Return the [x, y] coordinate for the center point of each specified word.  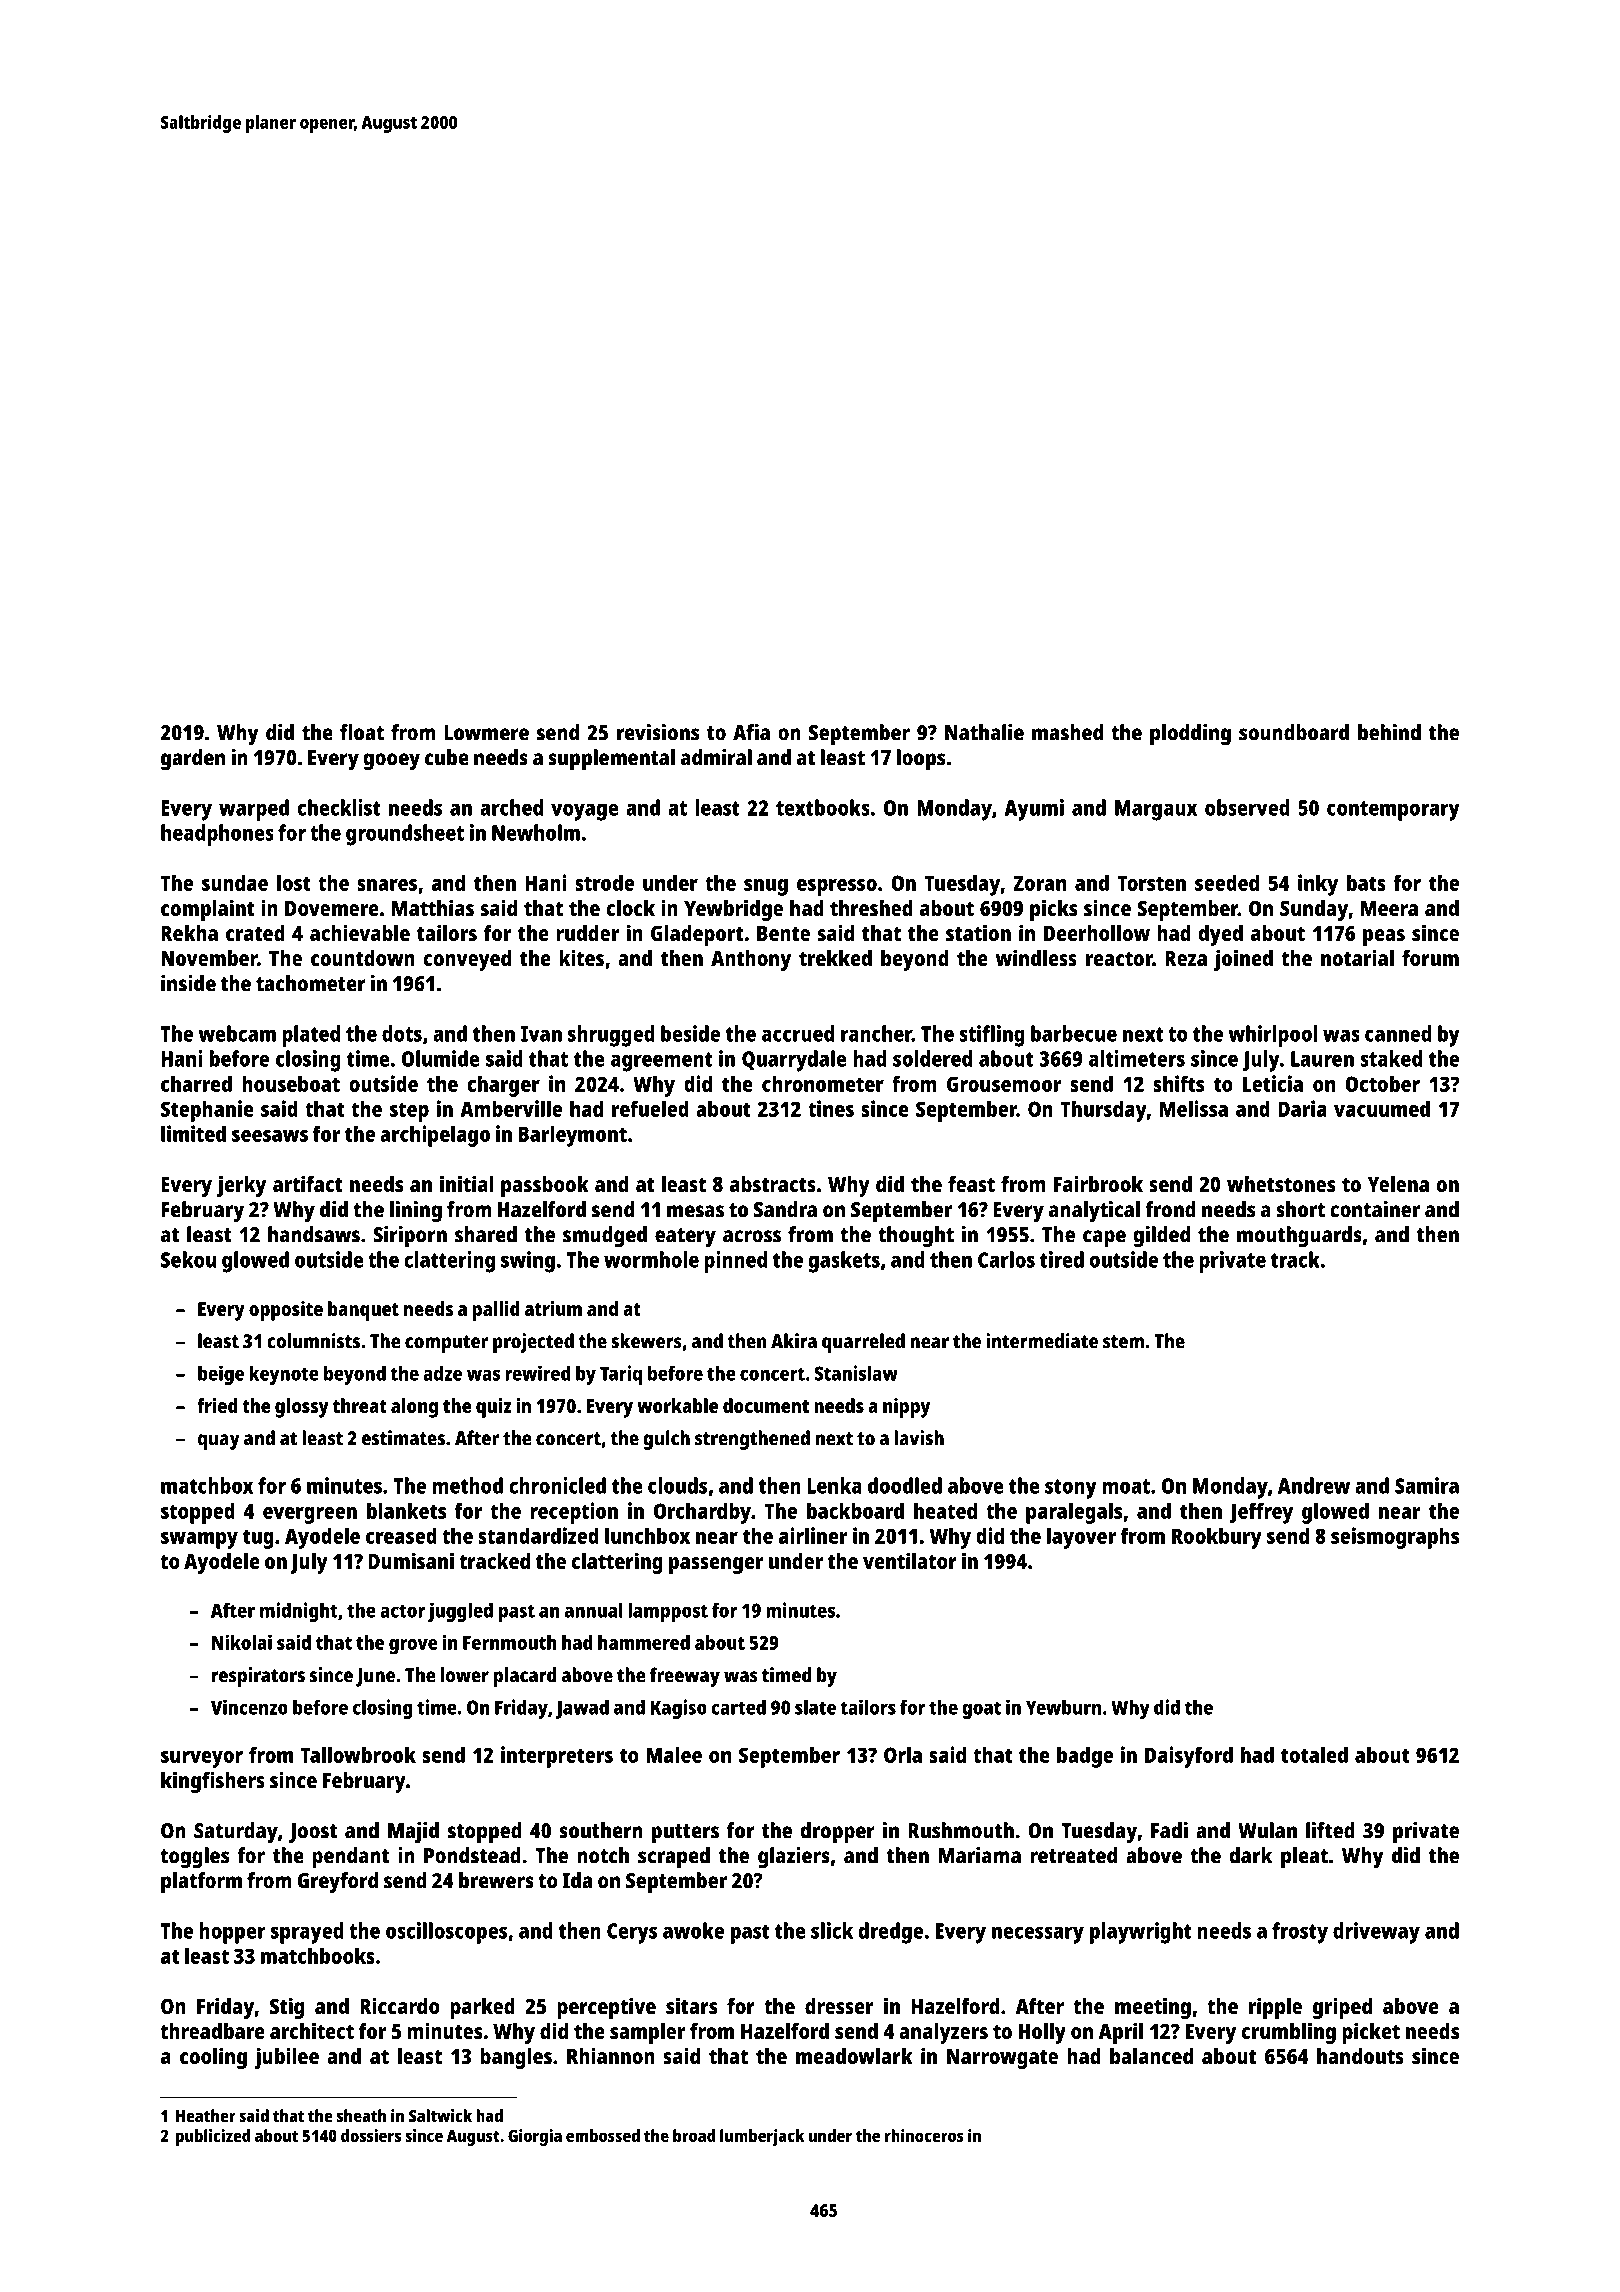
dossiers [371, 2135]
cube [447, 757]
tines [831, 1108]
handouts [1360, 2056]
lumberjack [762, 2137]
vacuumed [1382, 1108]
